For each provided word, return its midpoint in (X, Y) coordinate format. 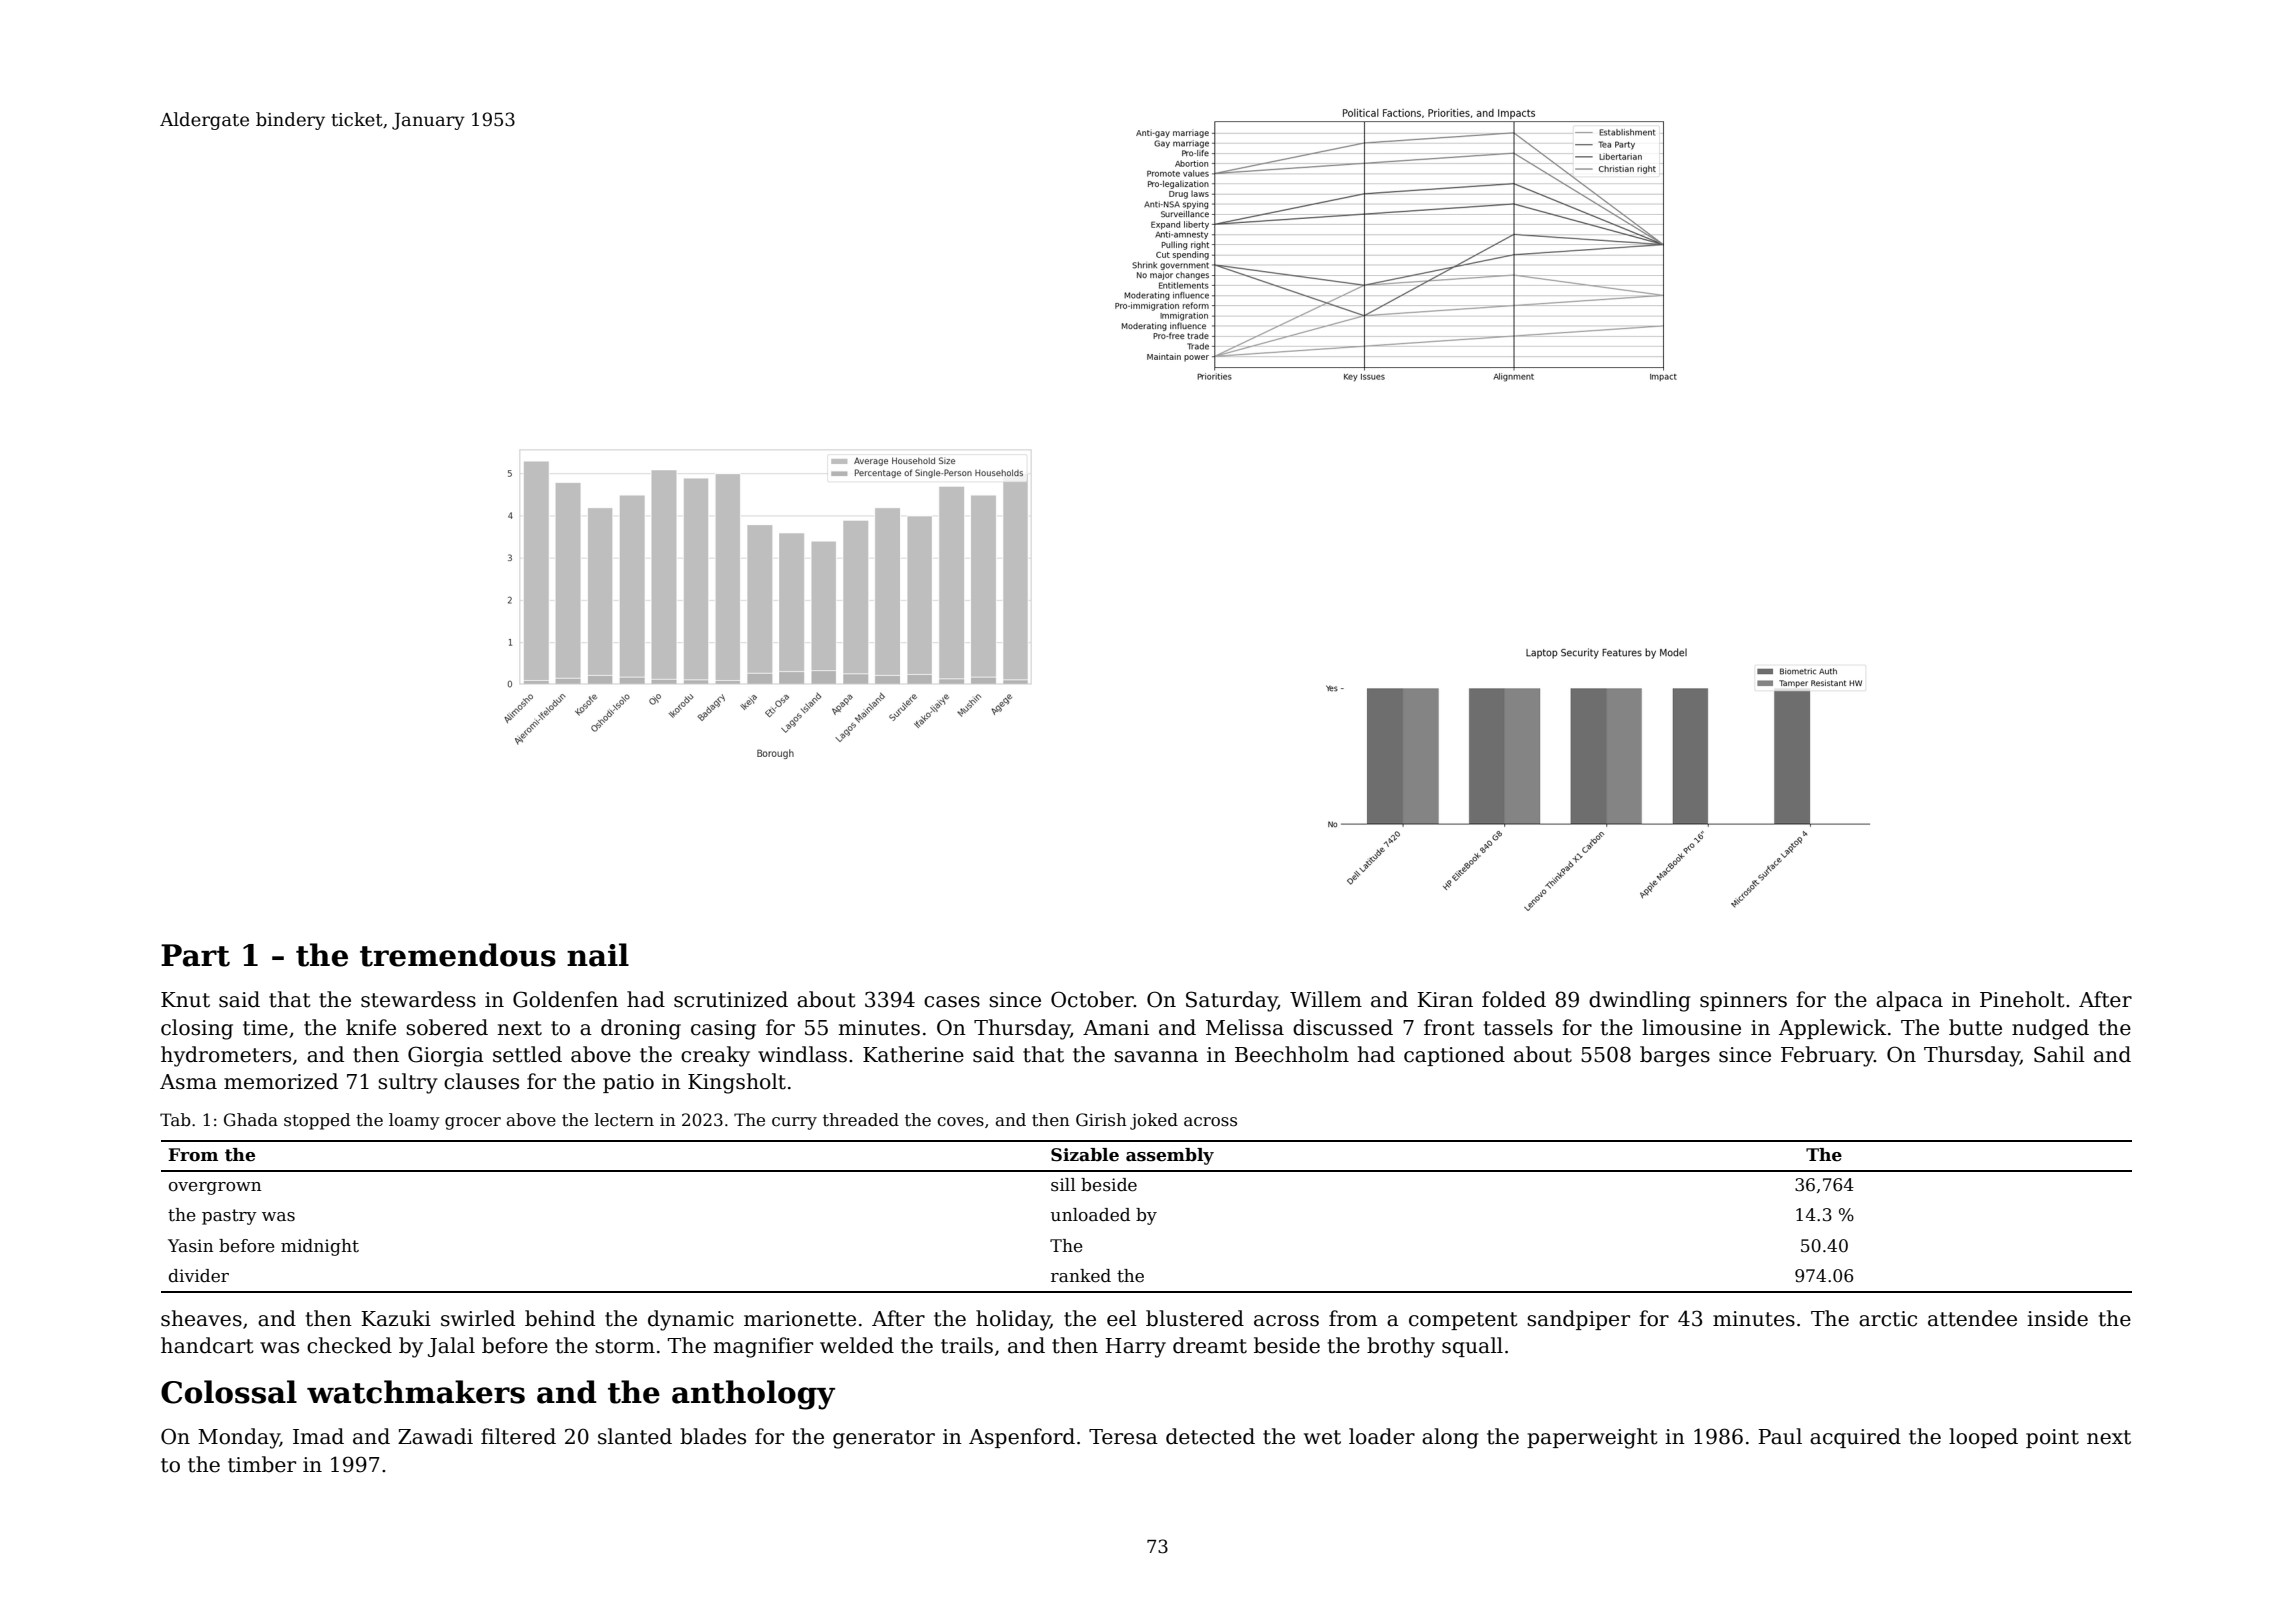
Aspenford (1022, 1438)
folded (1514, 999)
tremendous (458, 955)
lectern (624, 1120)
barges (1675, 1056)
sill (1063, 1185)
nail (598, 955)
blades (713, 1436)
